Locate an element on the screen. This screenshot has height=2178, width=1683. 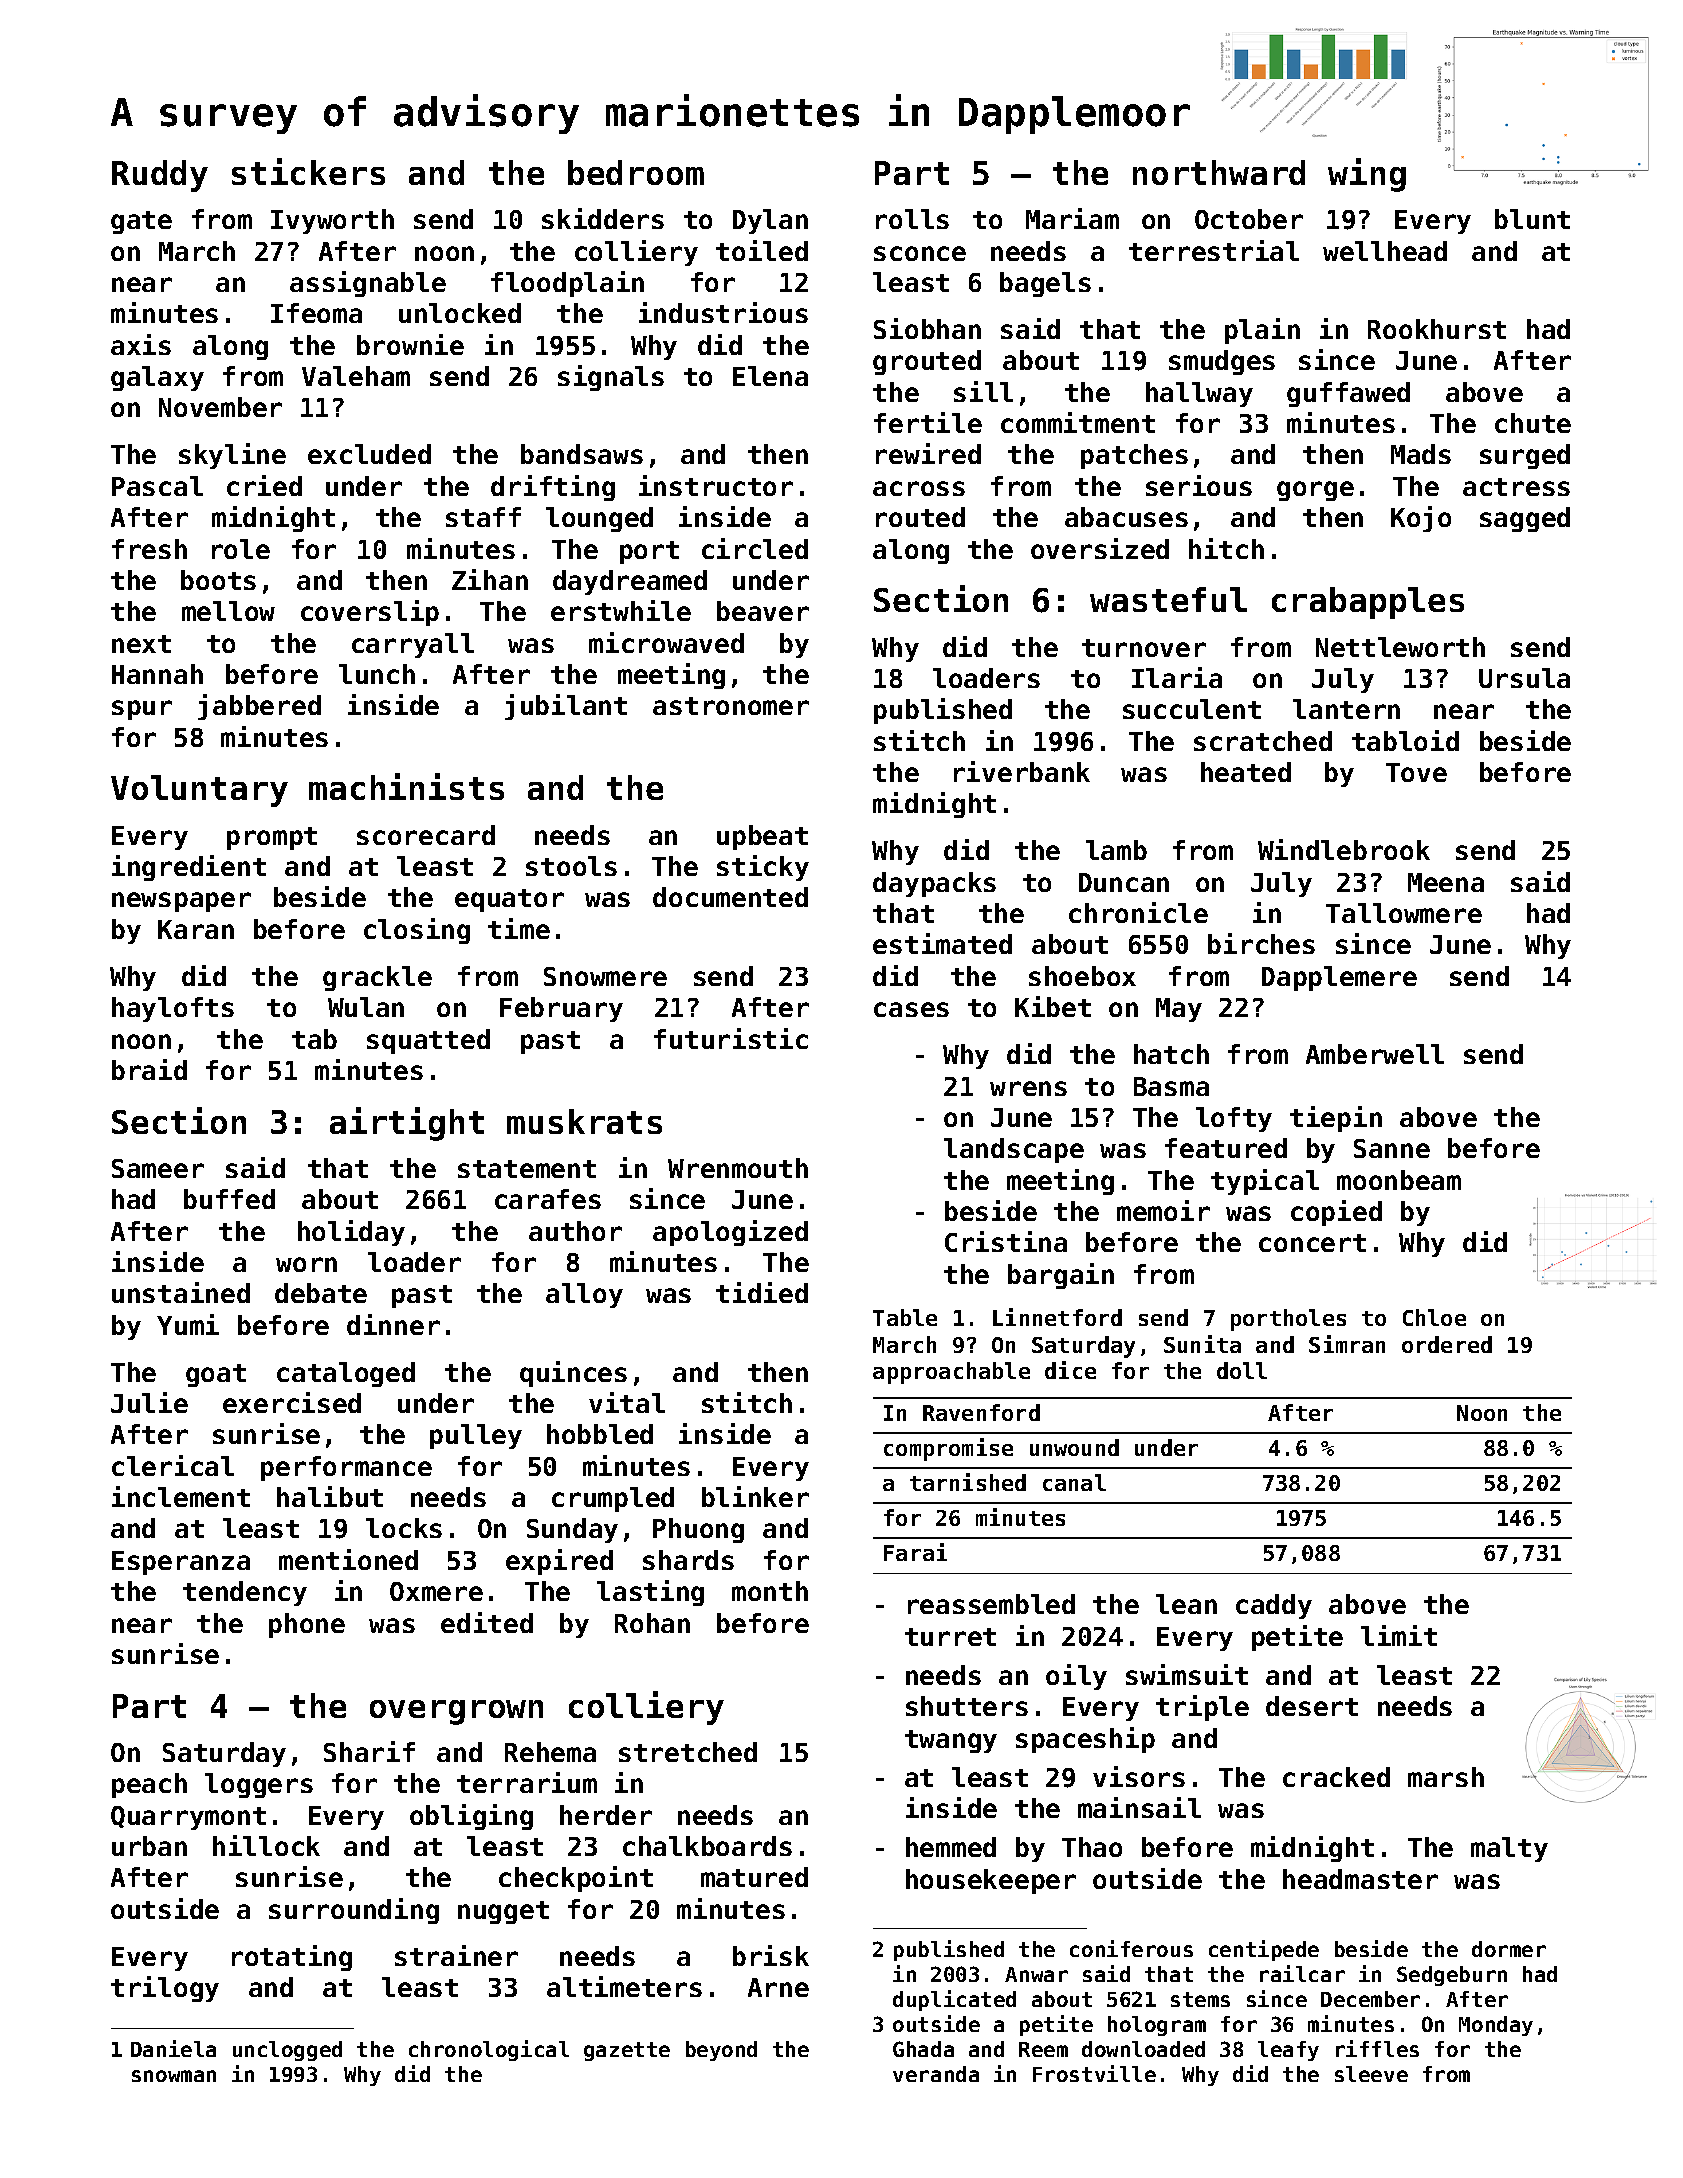
approachable is located at coordinates (951, 1373).
